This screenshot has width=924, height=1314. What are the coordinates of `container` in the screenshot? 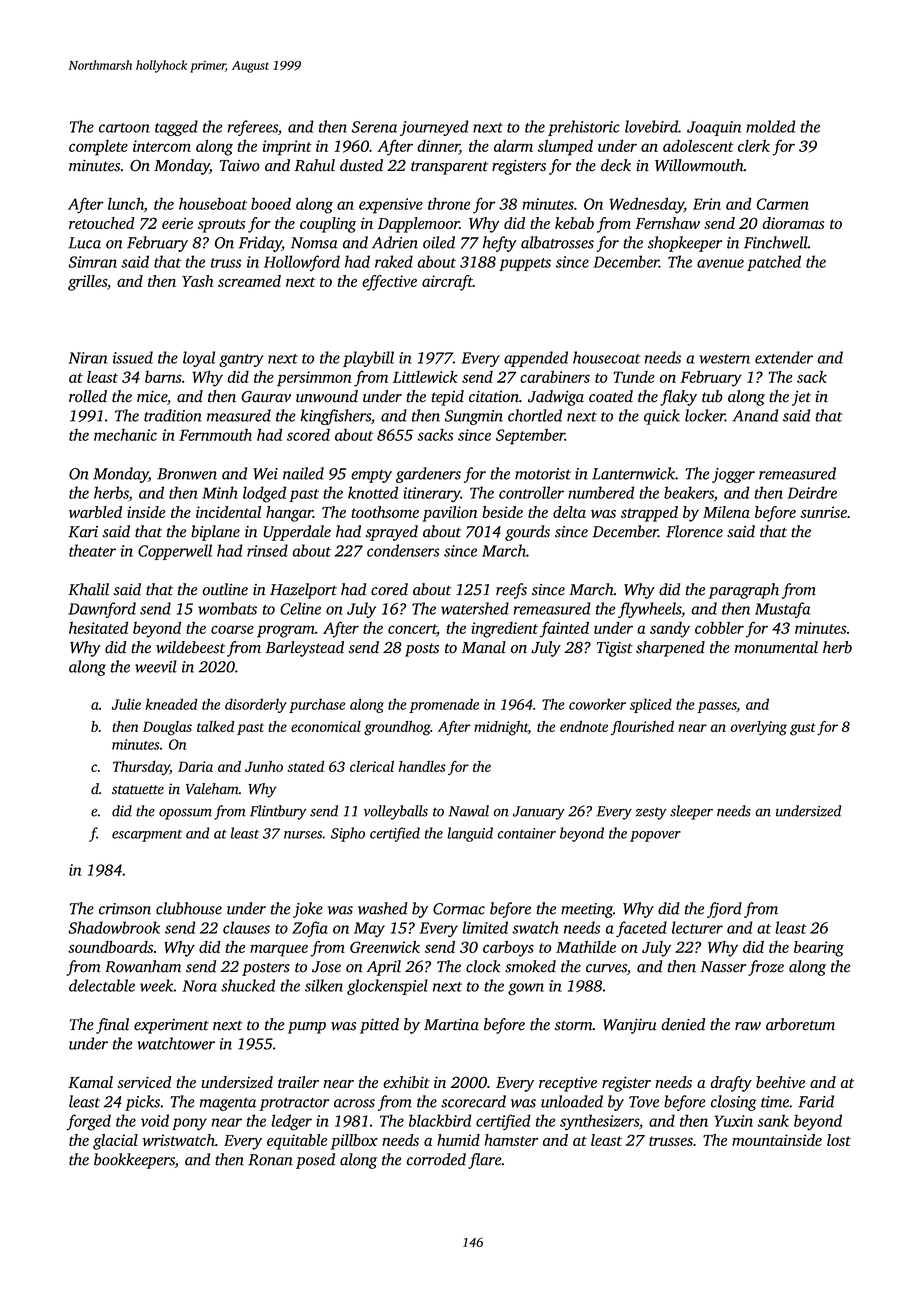 It's located at (526, 833).
